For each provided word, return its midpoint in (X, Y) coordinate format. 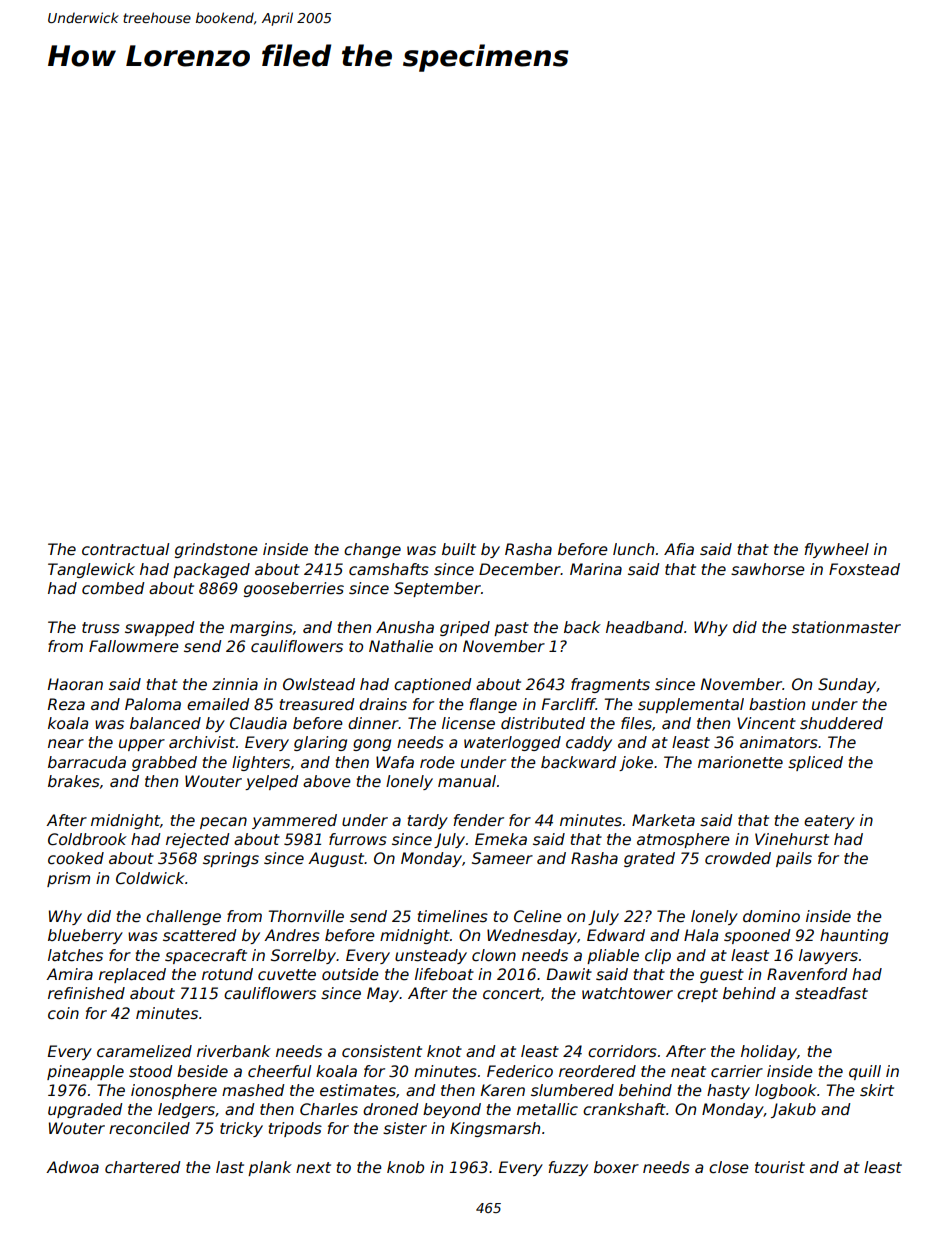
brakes (74, 781)
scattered (199, 935)
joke (636, 763)
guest (722, 976)
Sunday (847, 685)
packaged (211, 570)
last (230, 1167)
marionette (740, 762)
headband (644, 627)
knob (405, 1167)
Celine (538, 916)
